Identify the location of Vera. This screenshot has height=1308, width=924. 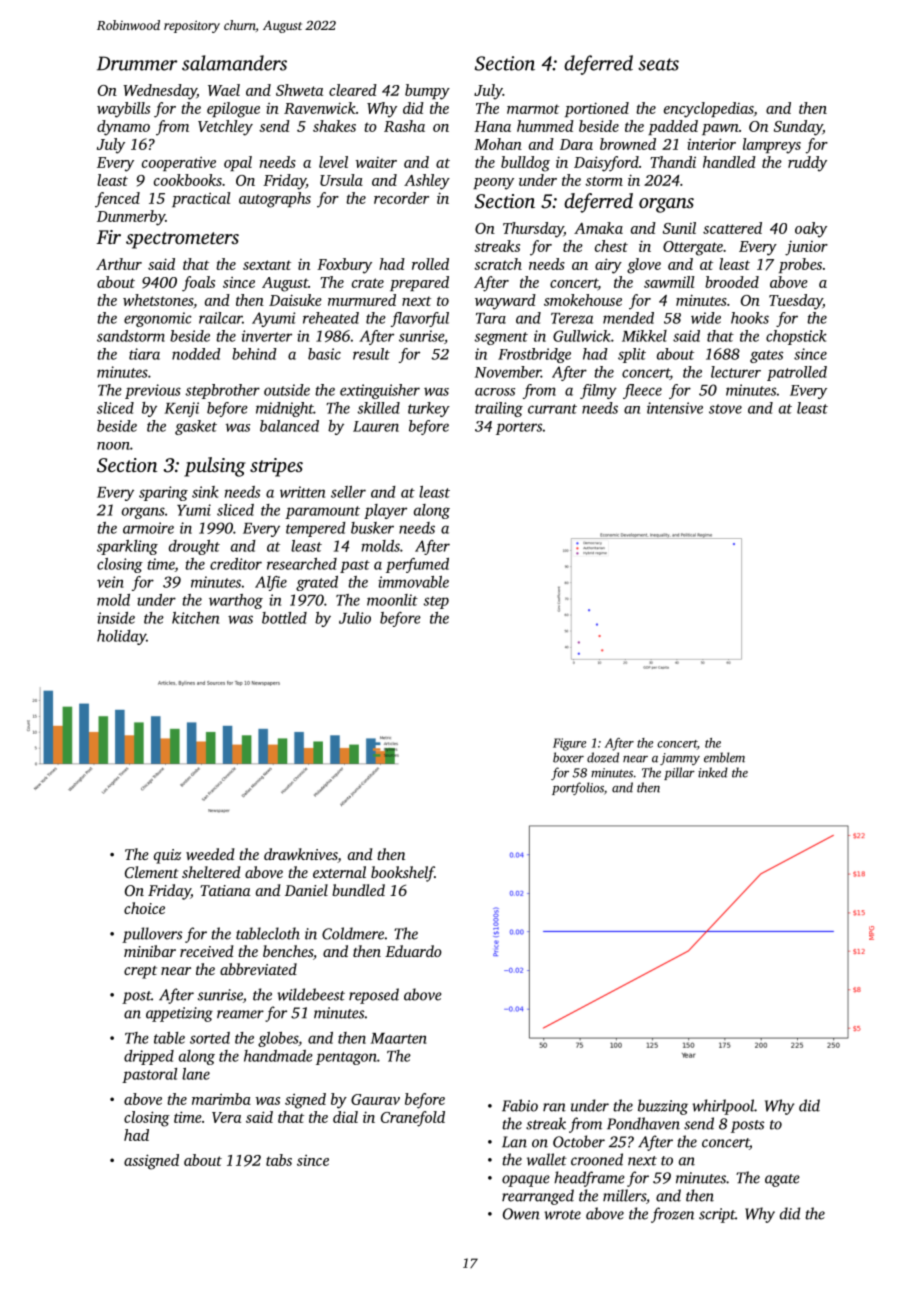
(226, 1117).
